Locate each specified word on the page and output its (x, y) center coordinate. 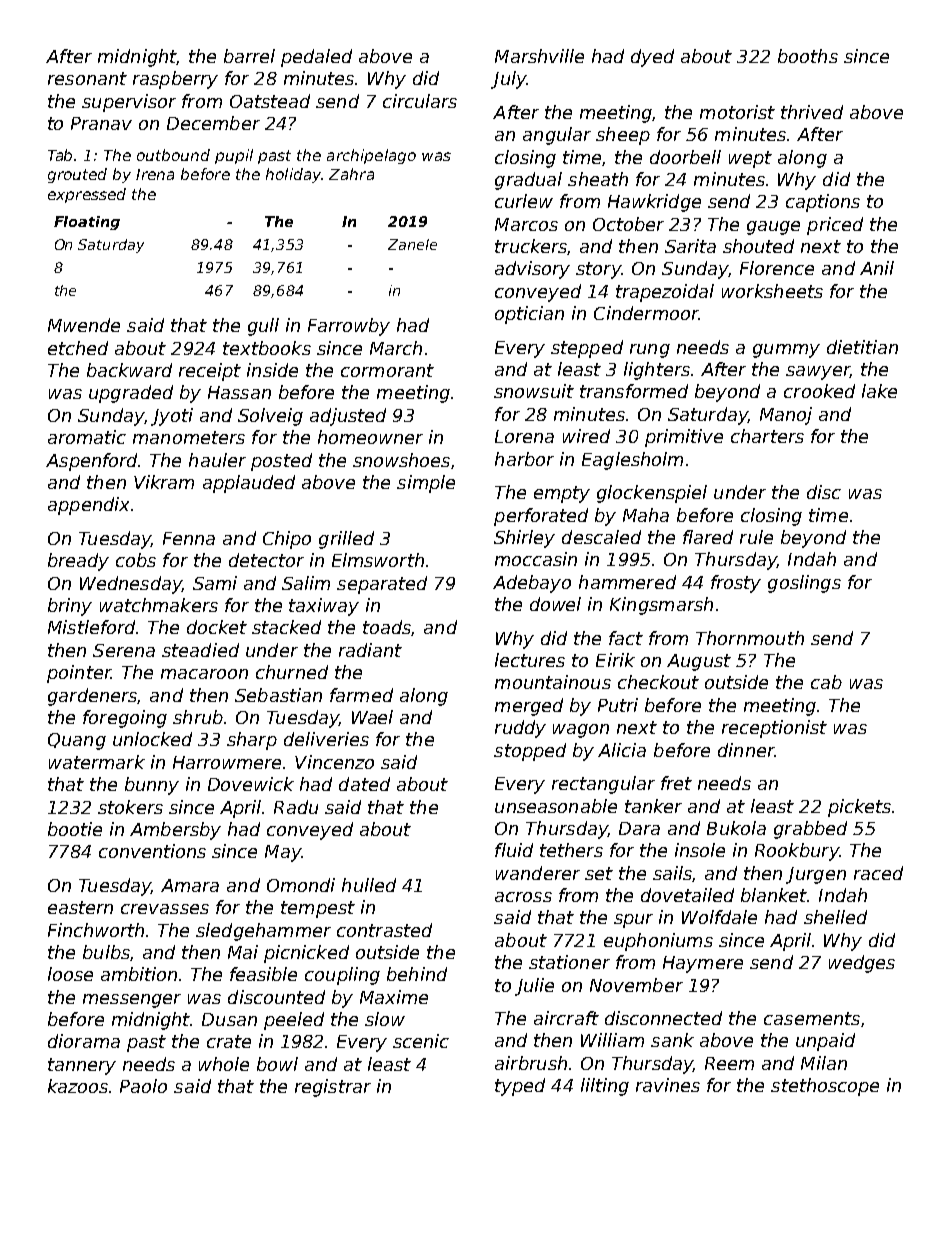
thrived (812, 112)
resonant (87, 78)
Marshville (539, 56)
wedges (862, 964)
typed (520, 1087)
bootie (75, 829)
